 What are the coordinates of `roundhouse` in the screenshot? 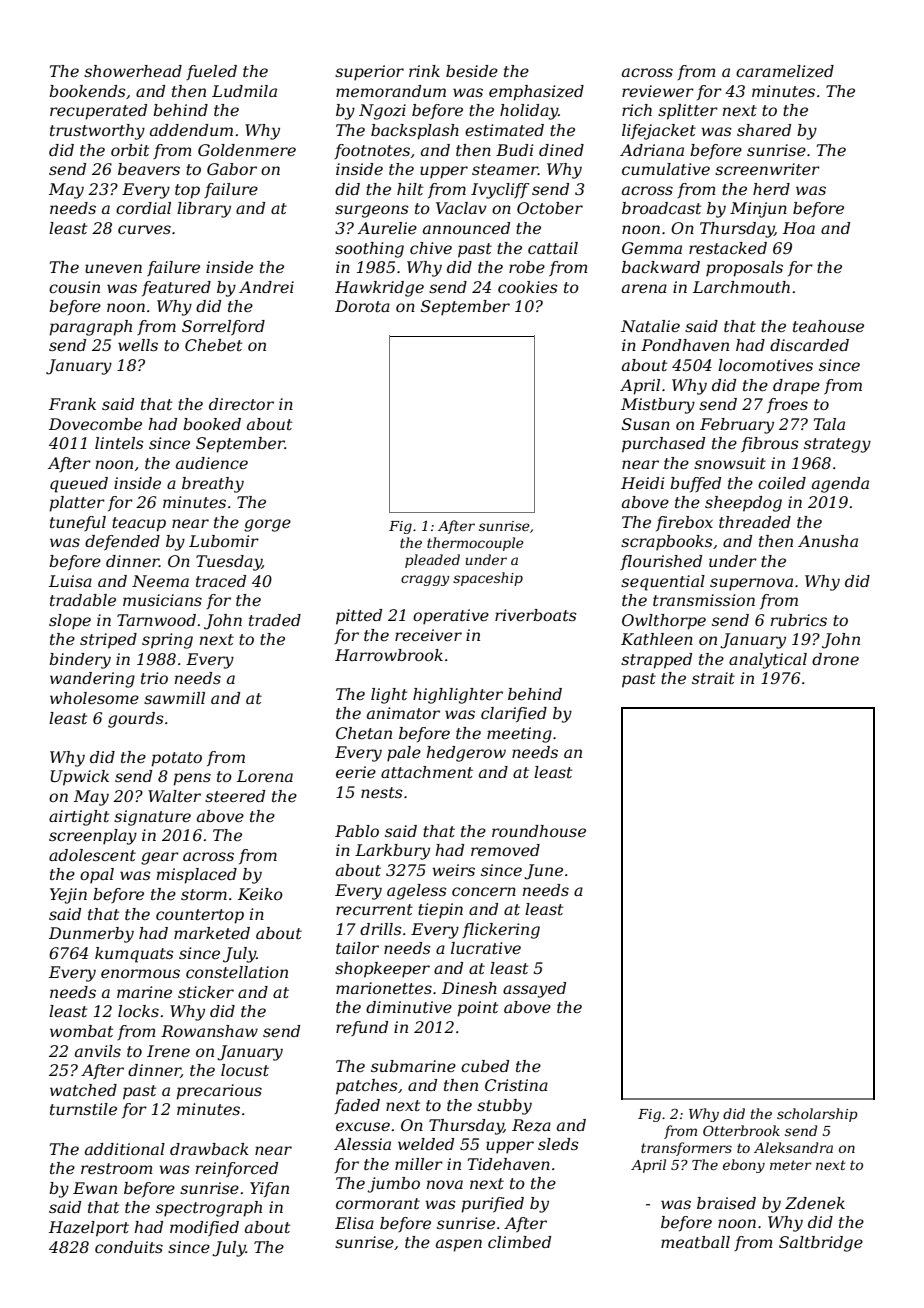 It's located at (539, 831).
